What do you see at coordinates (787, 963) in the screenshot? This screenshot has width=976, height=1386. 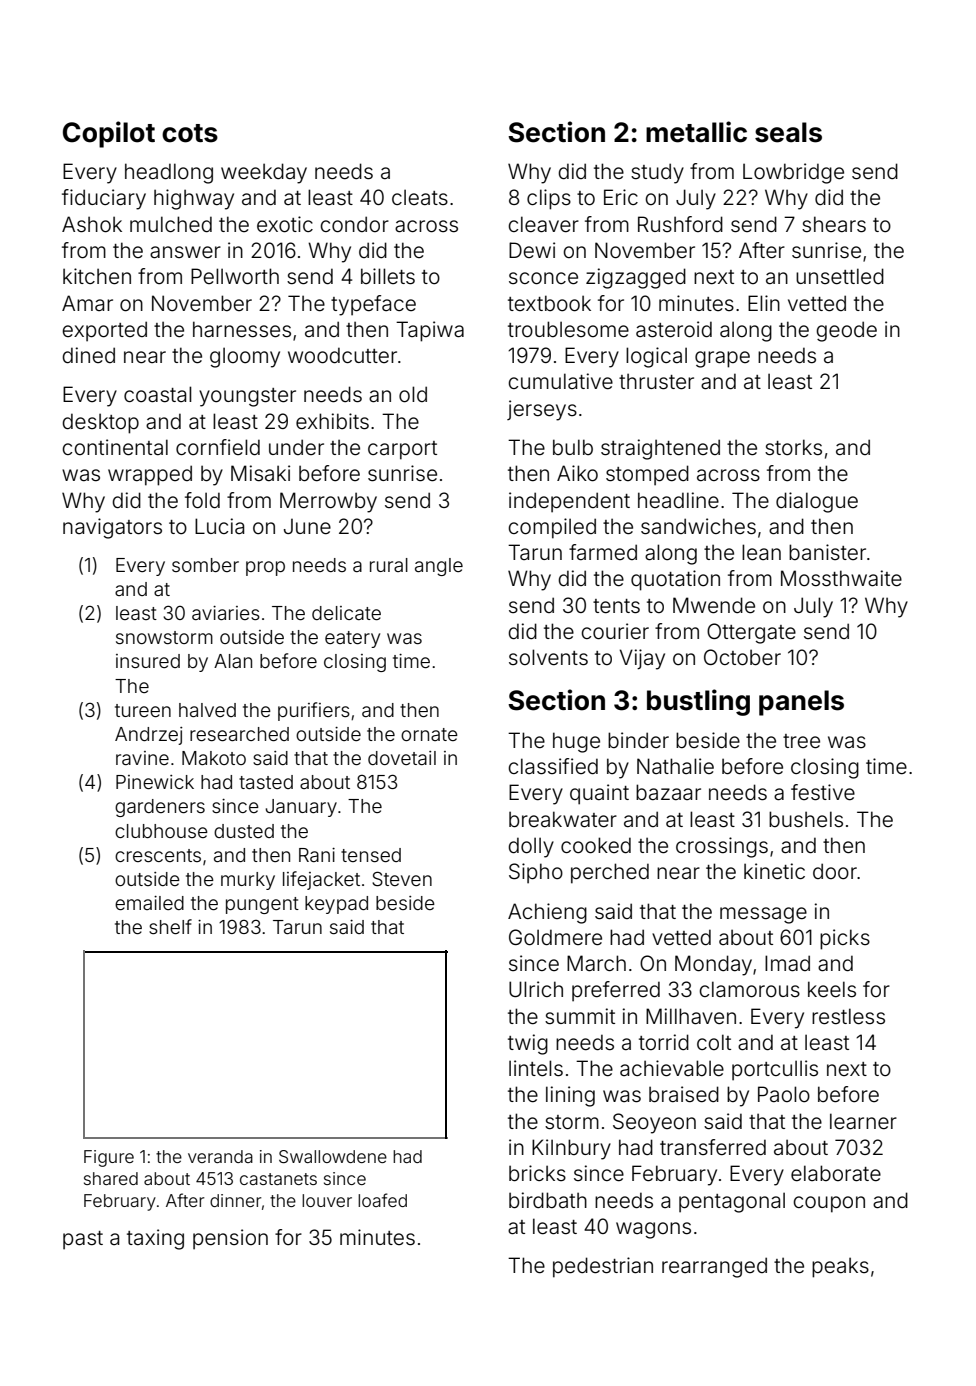 I see `Imad` at bounding box center [787, 963].
